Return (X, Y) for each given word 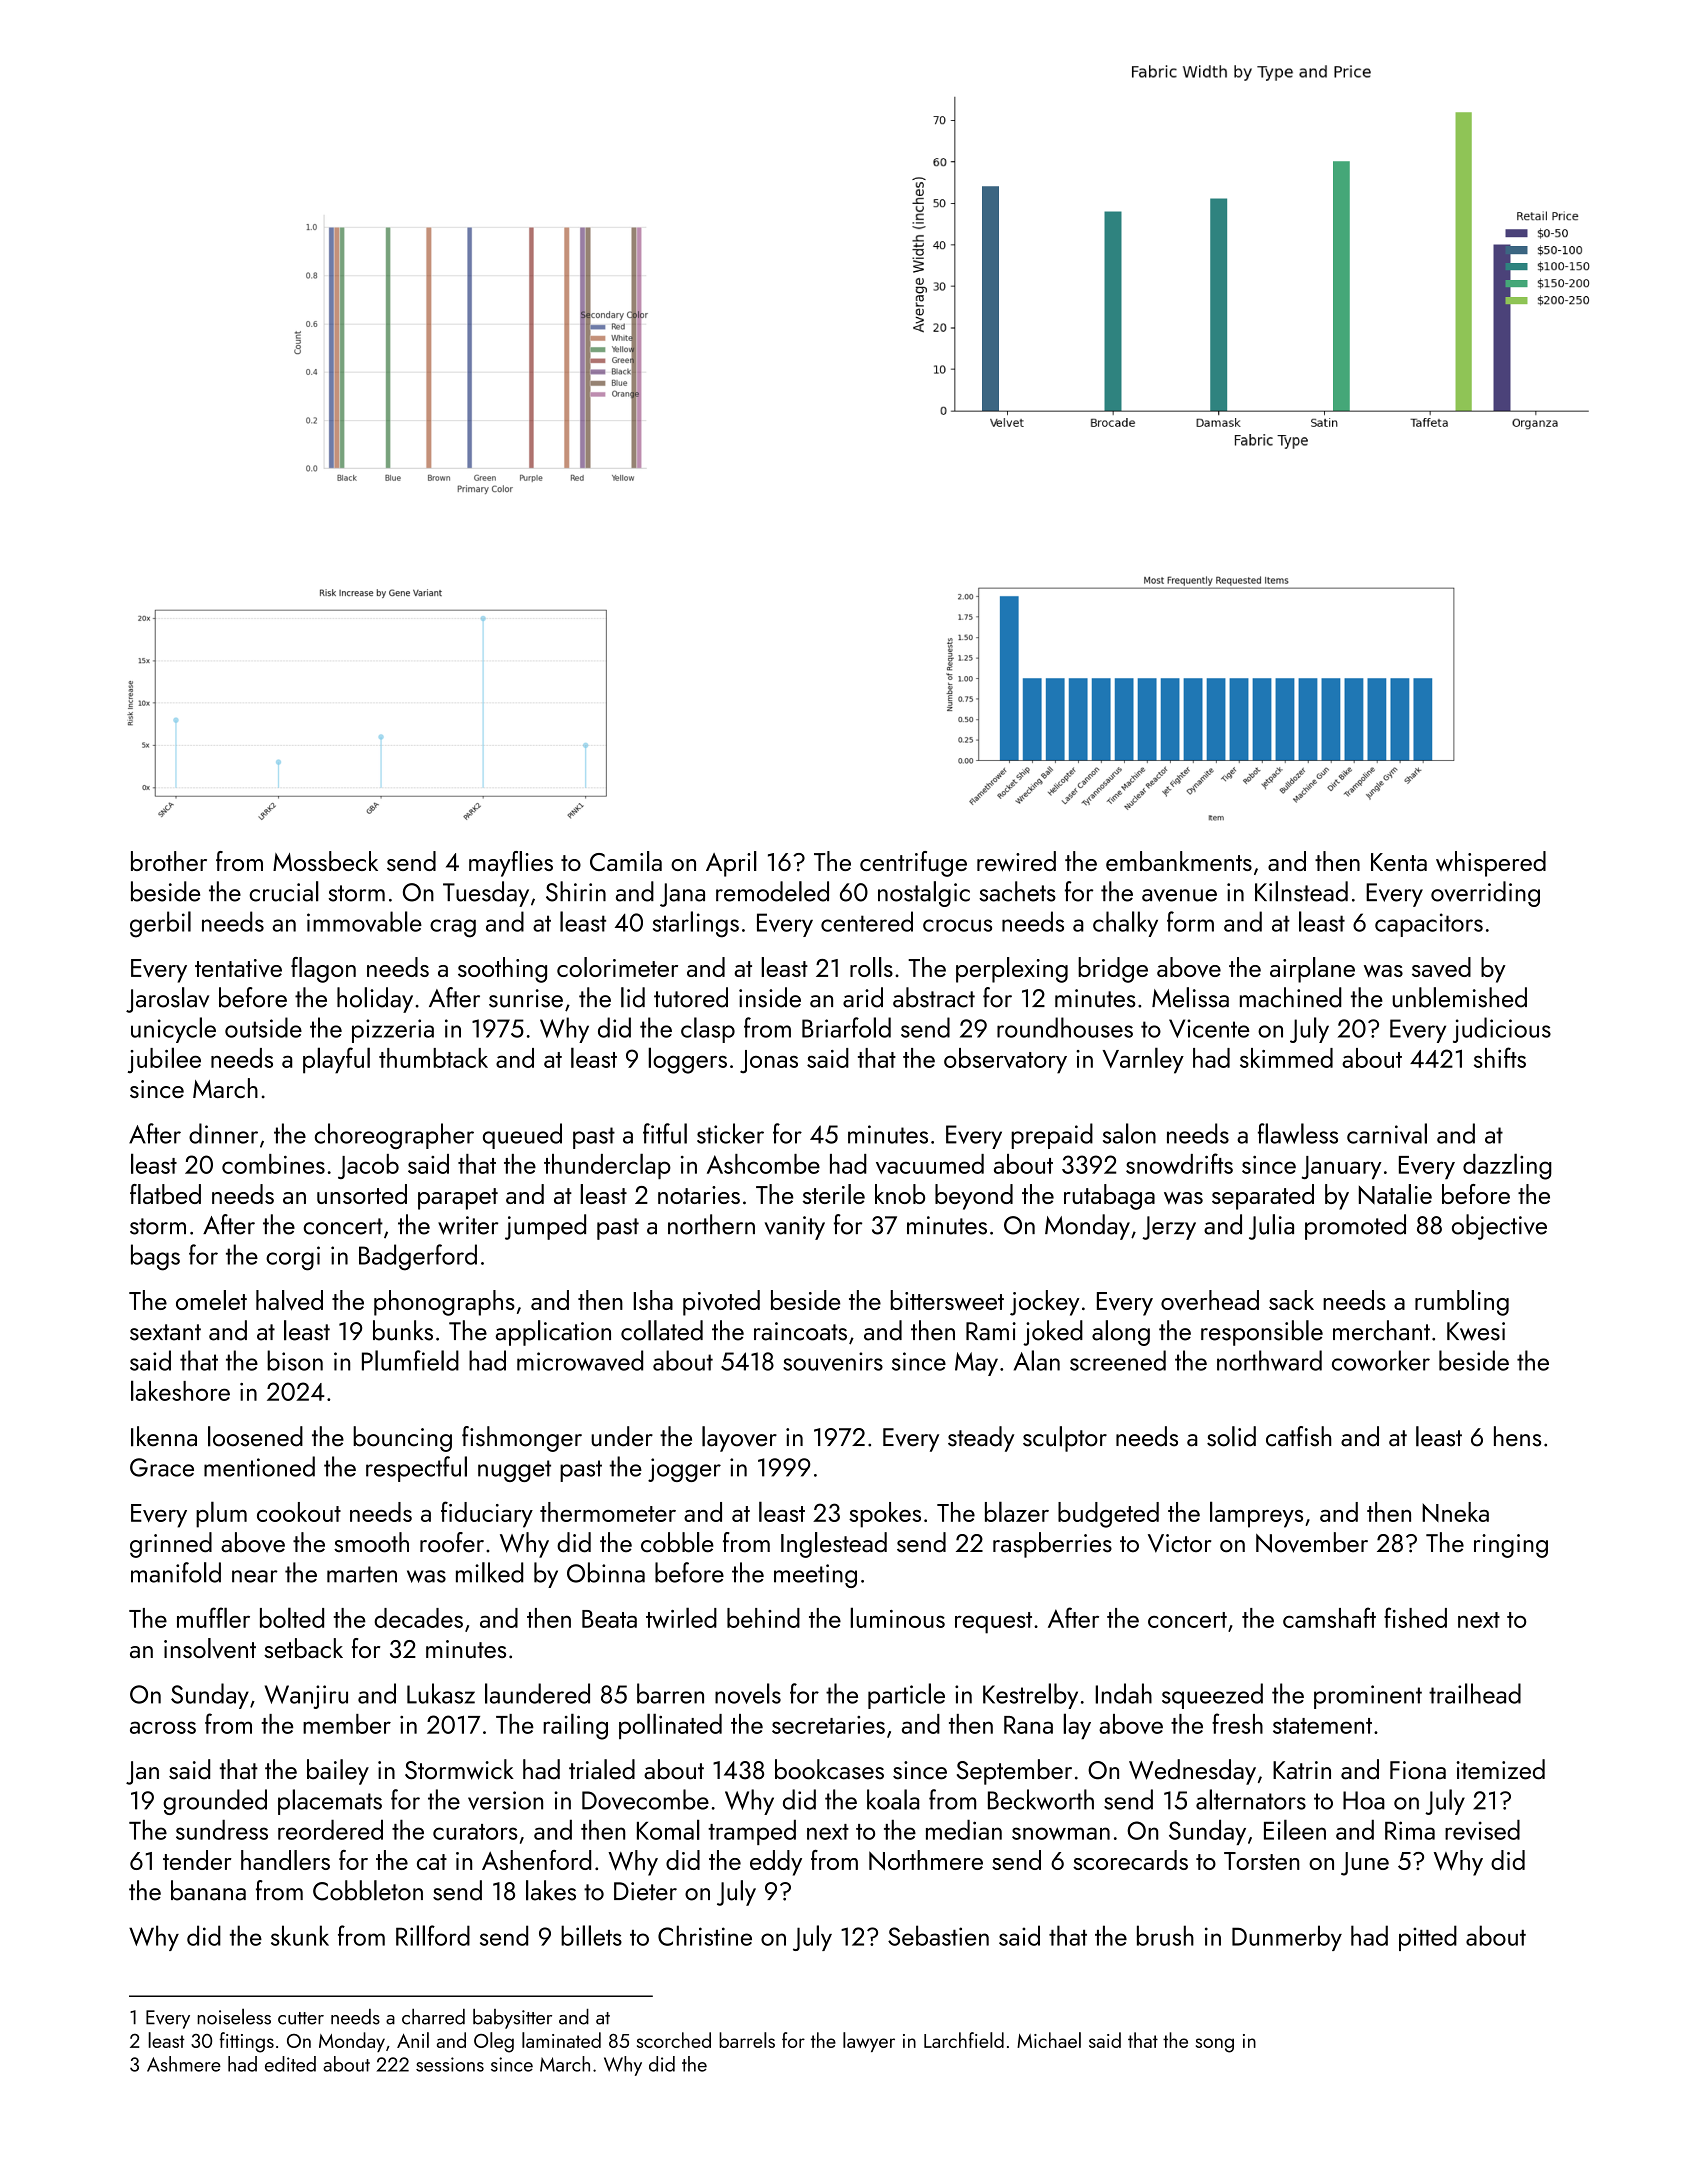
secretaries (828, 1725)
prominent (1368, 1697)
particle (906, 1696)
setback (303, 1648)
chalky (1125, 924)
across (163, 1727)
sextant (165, 1332)
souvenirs (833, 1361)
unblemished (1460, 997)
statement (1322, 1726)
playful (336, 1060)
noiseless (234, 2016)
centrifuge (913, 864)
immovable (364, 921)
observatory (1005, 1061)
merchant (1381, 1330)
